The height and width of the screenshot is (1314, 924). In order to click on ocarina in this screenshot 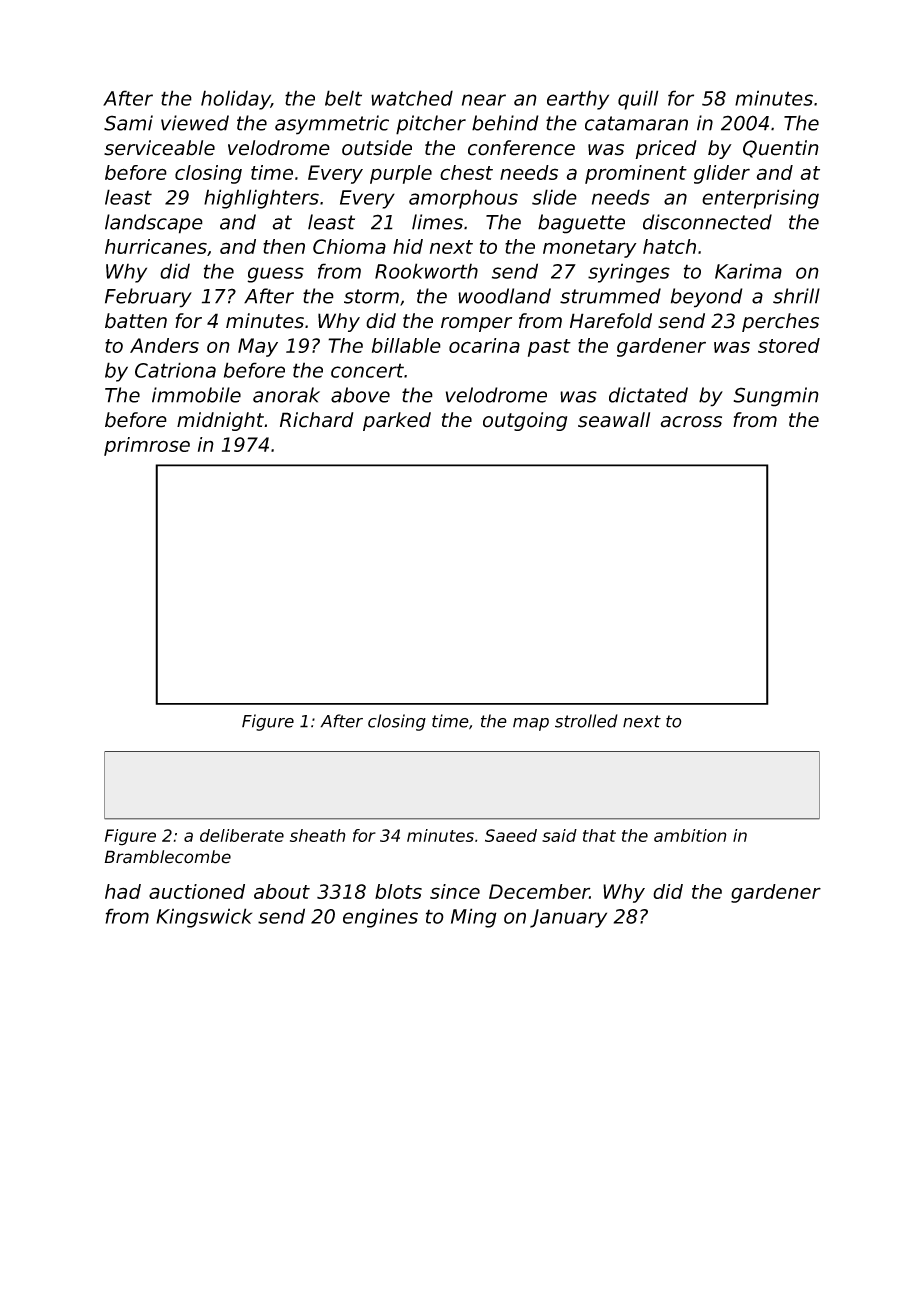, I will do `click(484, 345)`.
